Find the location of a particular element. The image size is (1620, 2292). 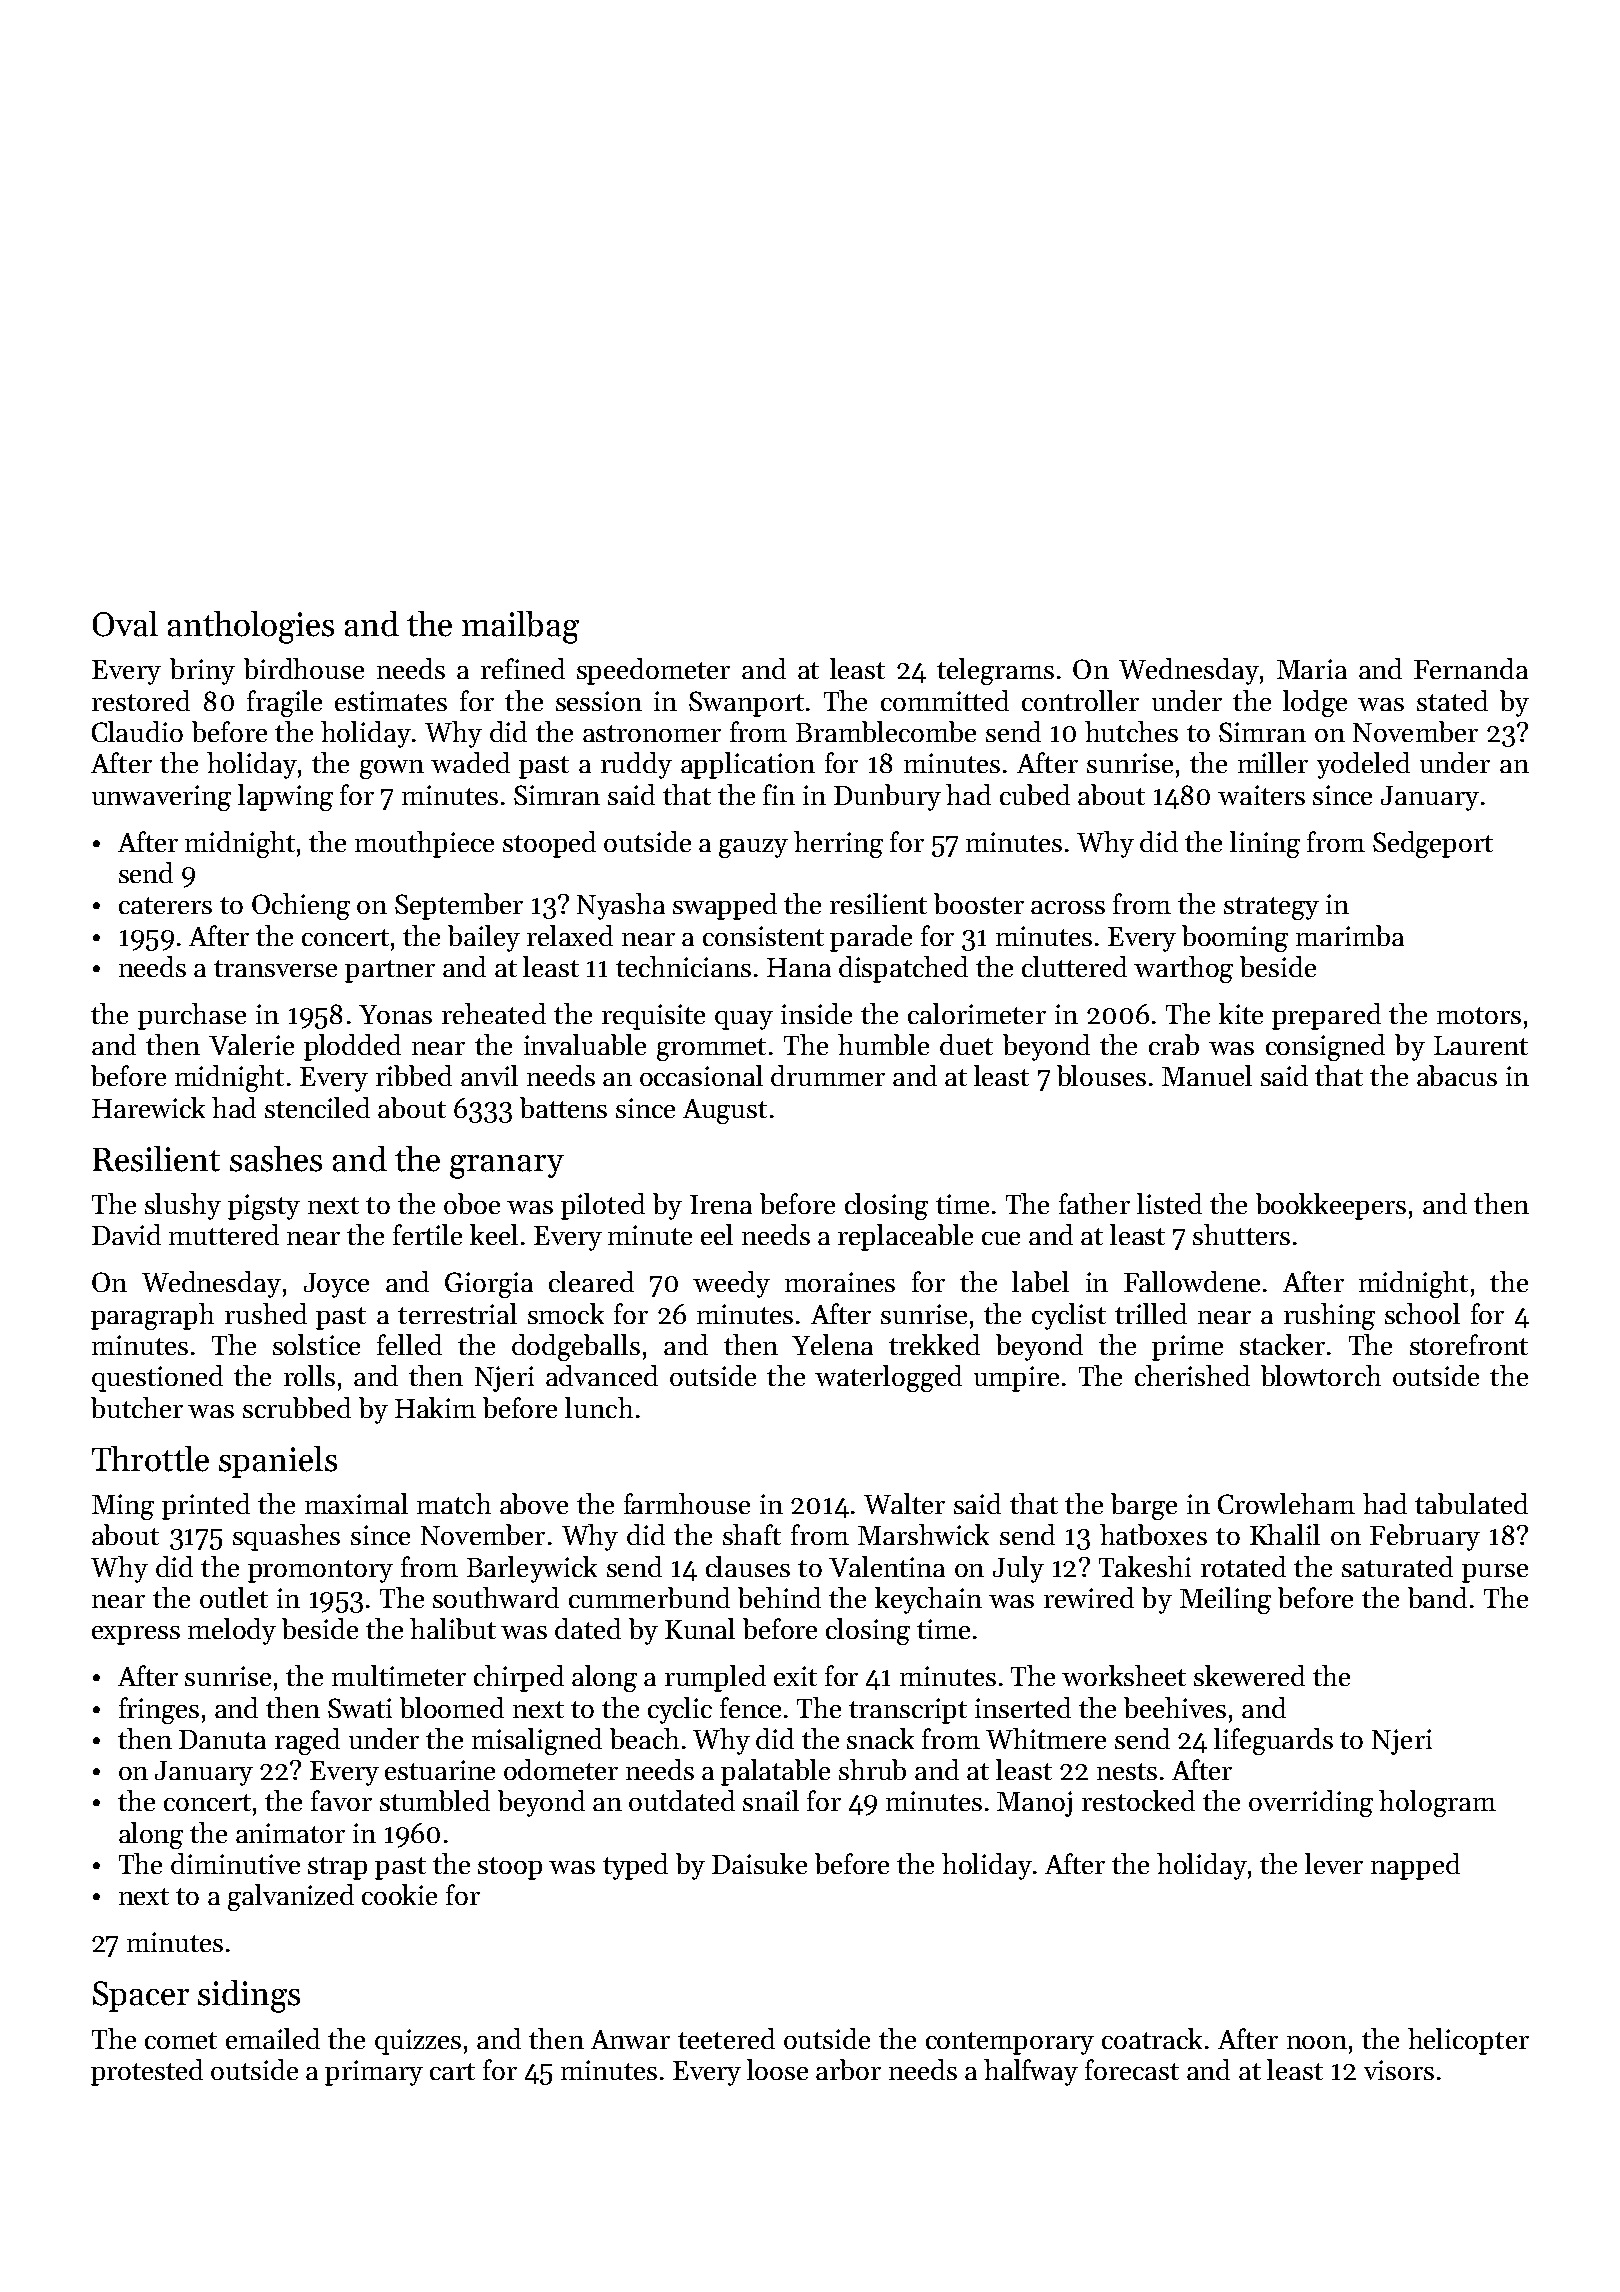

outlet is located at coordinates (234, 1597).
